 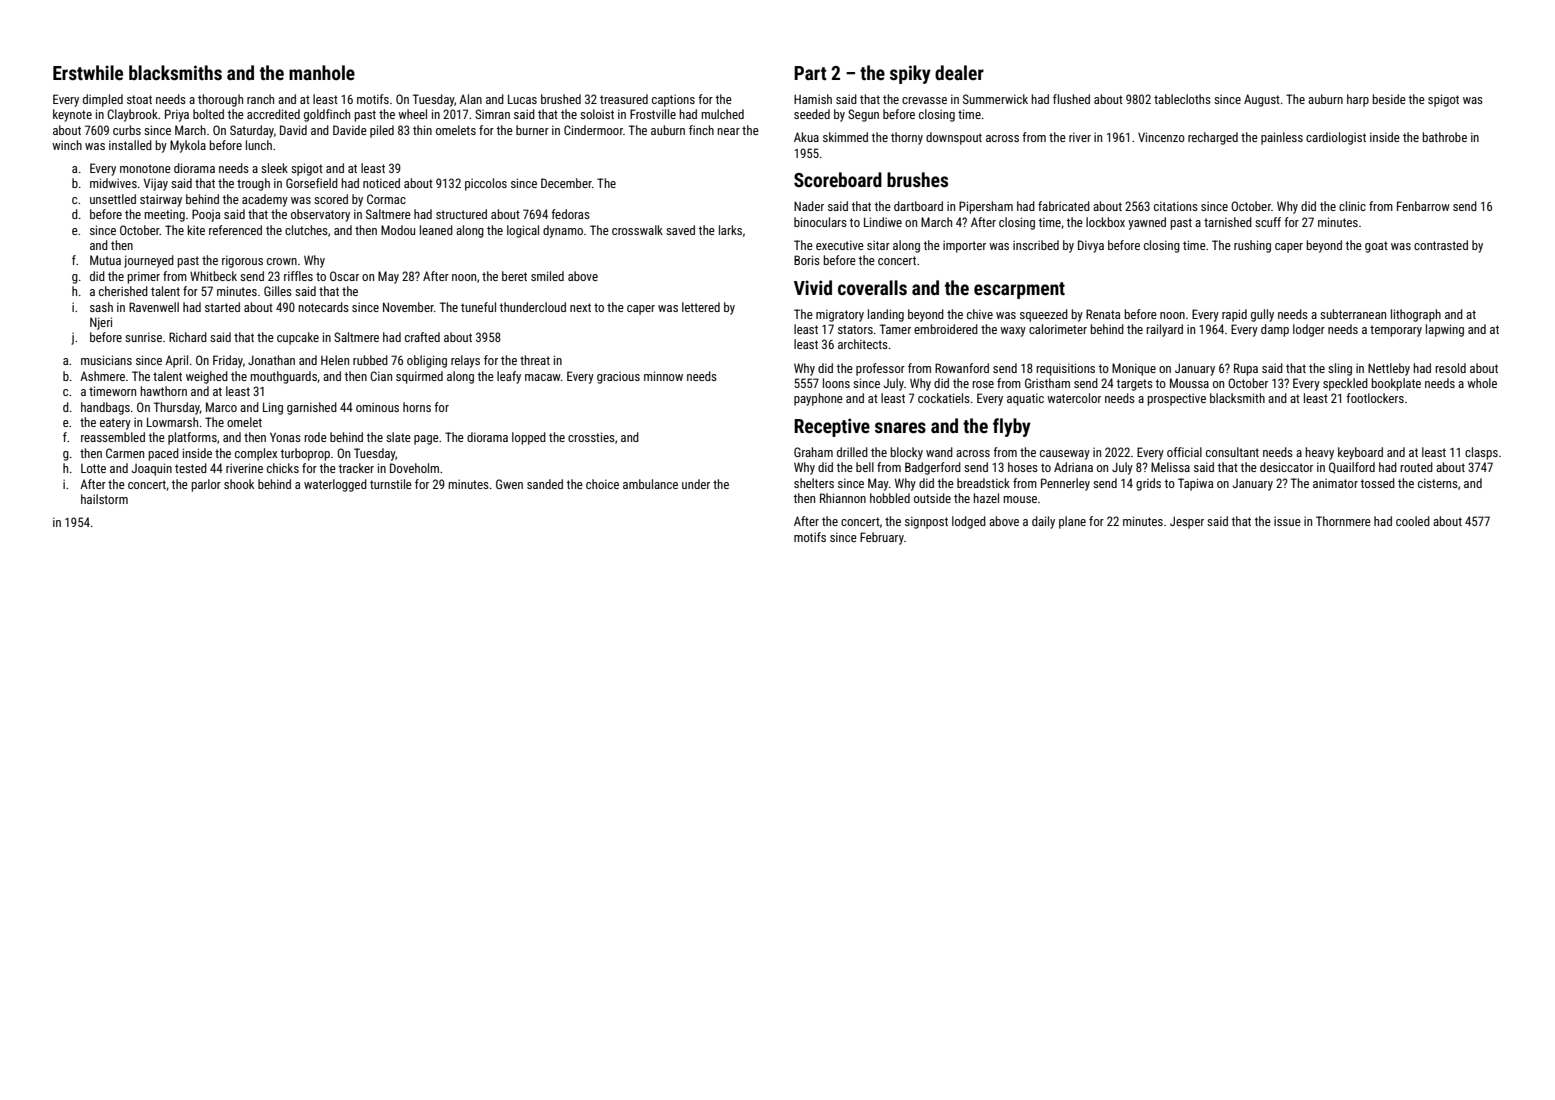 What do you see at coordinates (104, 499) in the document?
I see `hailstorm` at bounding box center [104, 499].
